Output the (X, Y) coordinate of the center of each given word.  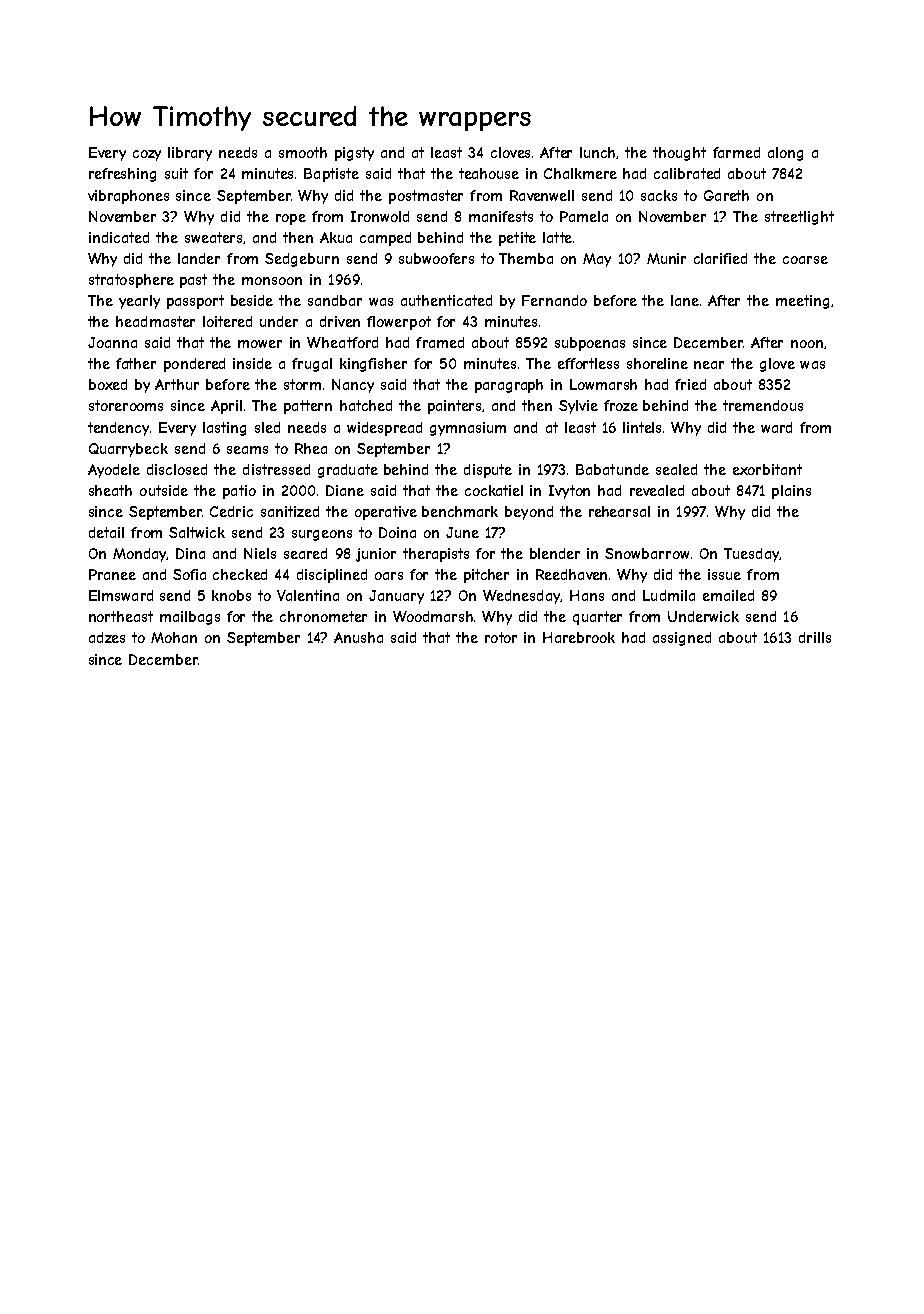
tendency (118, 429)
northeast (121, 616)
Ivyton (569, 492)
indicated (119, 237)
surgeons (322, 535)
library (190, 154)
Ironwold (380, 216)
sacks (659, 195)
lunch (598, 153)
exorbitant (767, 469)
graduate (348, 471)
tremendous (763, 405)
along (785, 154)
